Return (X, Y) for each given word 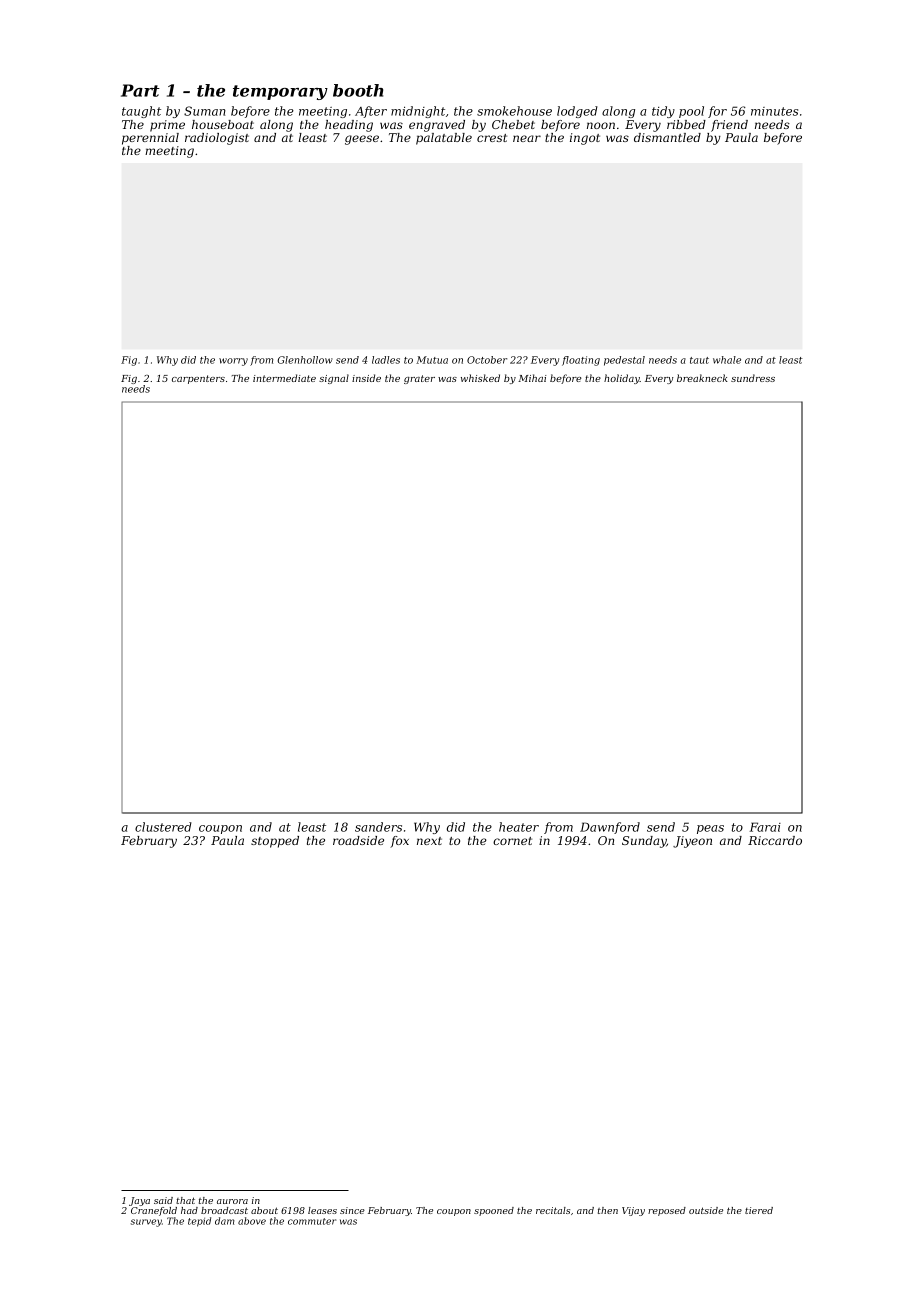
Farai (765, 827)
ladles (386, 360)
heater (519, 827)
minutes (774, 111)
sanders (378, 827)
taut (699, 360)
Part (140, 90)
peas (710, 829)
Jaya (139, 1201)
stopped (275, 842)
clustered (163, 827)
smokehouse (514, 111)
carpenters (198, 379)
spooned (494, 1211)
